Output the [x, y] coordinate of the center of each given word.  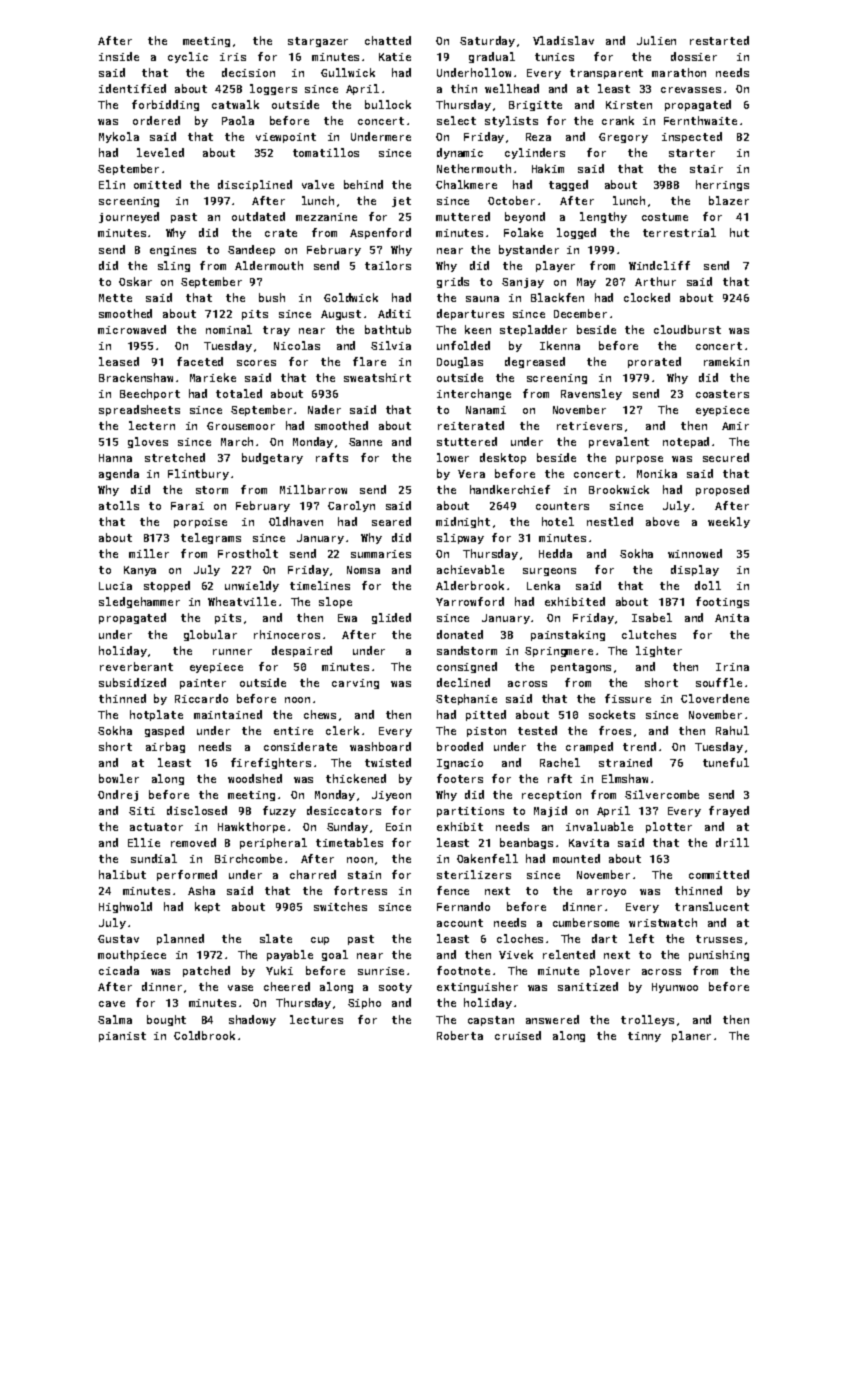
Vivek [516, 954]
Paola [238, 120]
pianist [122, 1037]
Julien [656, 40]
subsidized [132, 682]
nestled [610, 521]
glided [391, 618]
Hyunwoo [675, 988]
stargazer [318, 42]
